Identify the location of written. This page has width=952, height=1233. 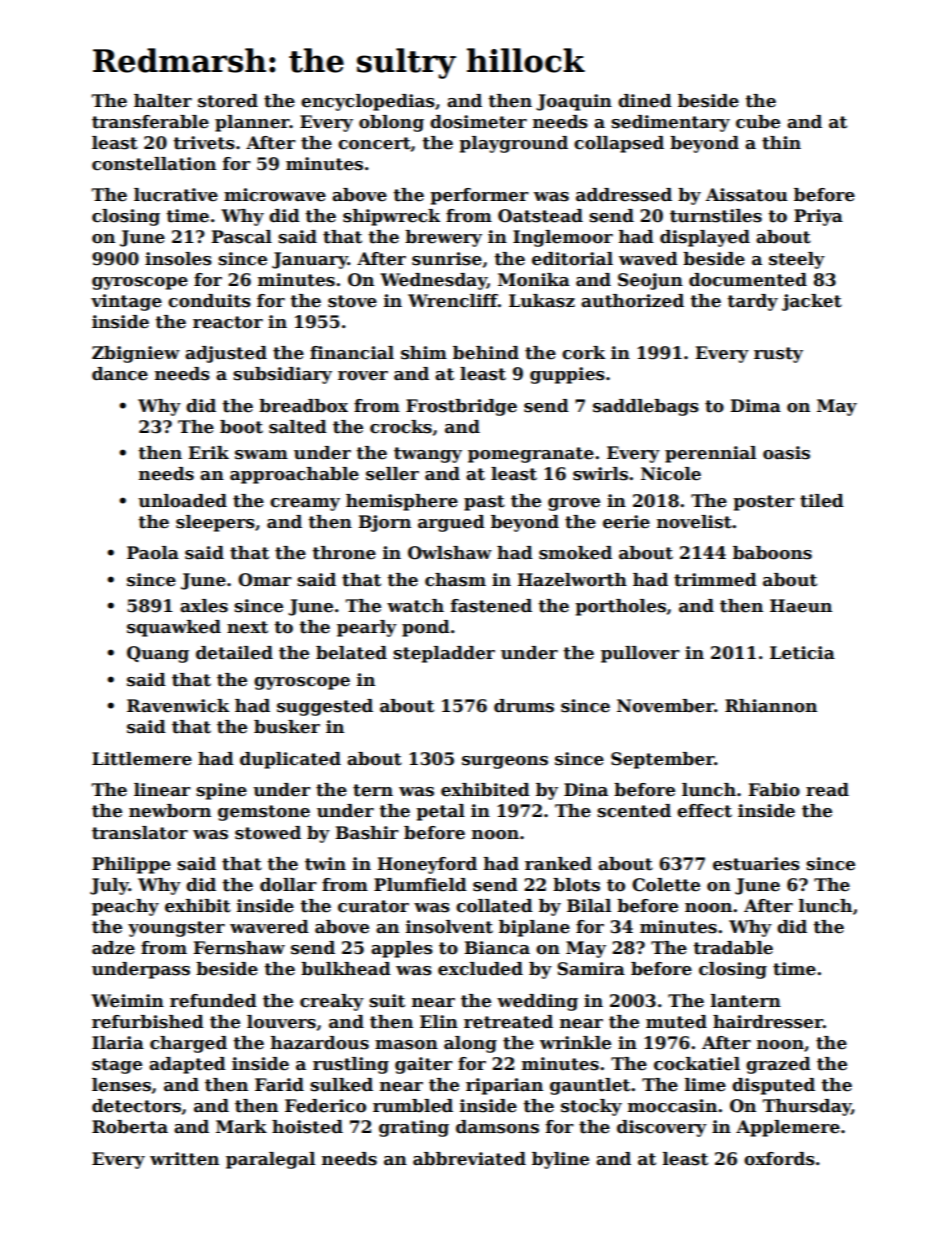
(184, 1159).
